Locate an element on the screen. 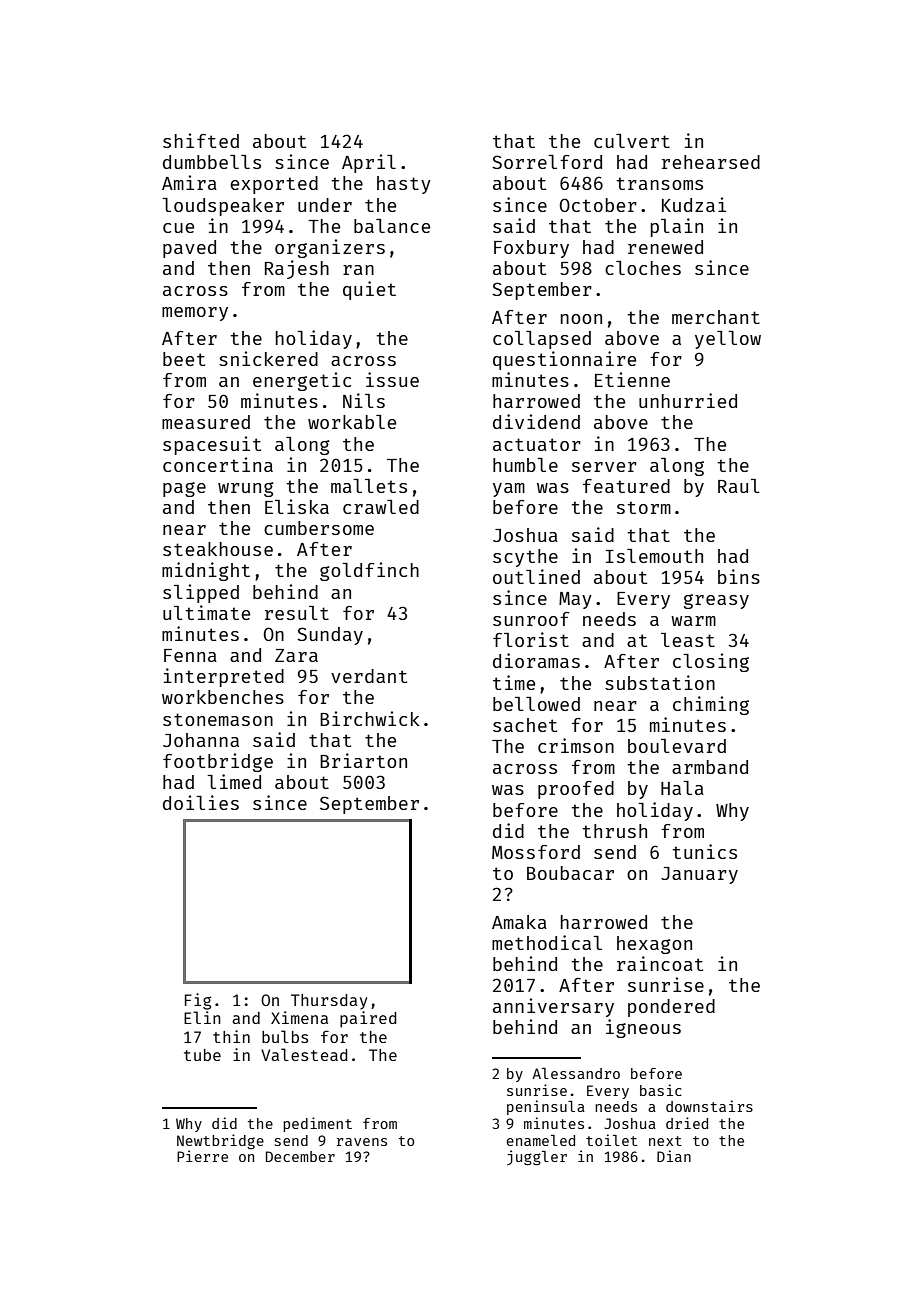  tube is located at coordinates (202, 1055).
